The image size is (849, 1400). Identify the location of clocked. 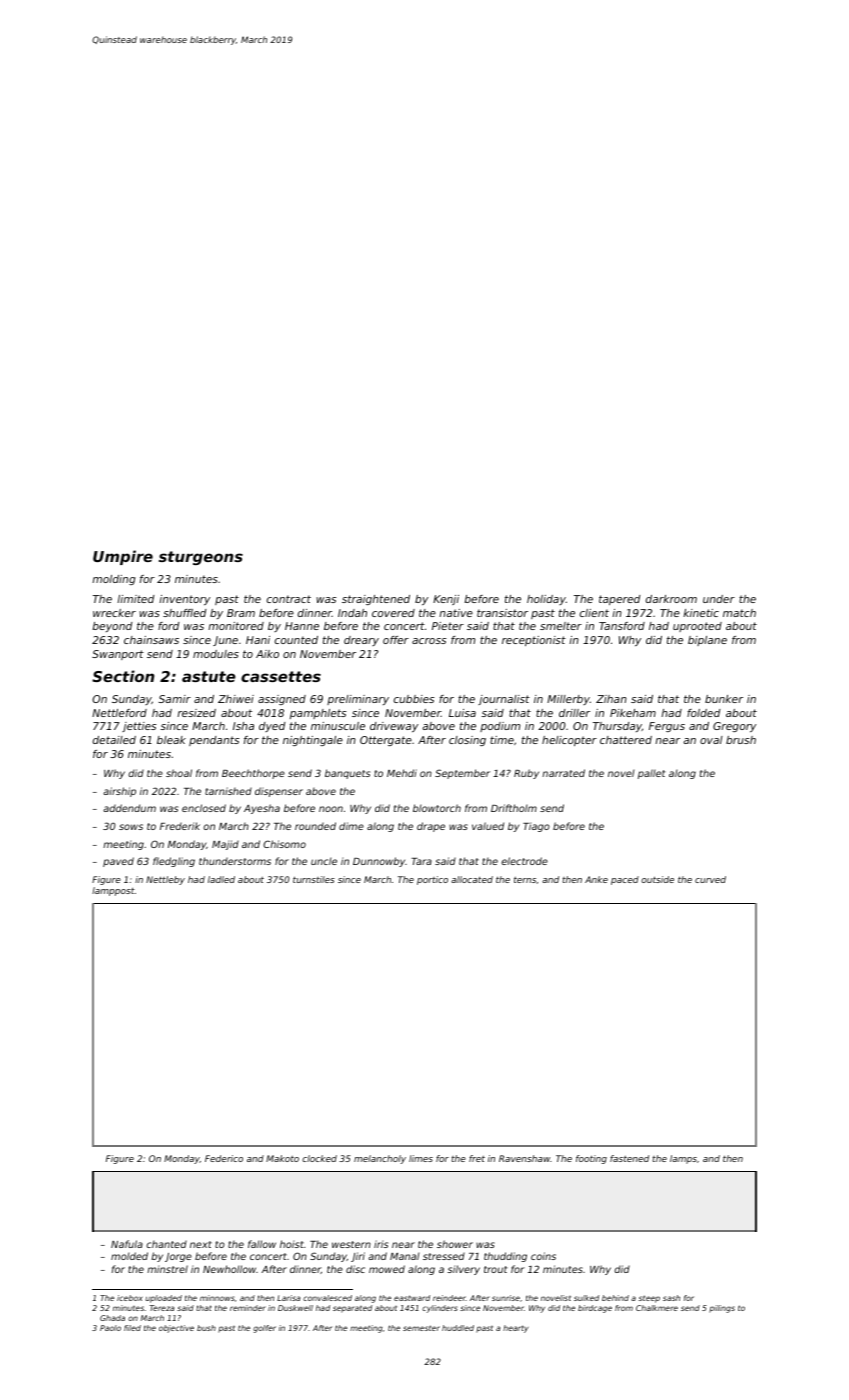
(319, 1158).
